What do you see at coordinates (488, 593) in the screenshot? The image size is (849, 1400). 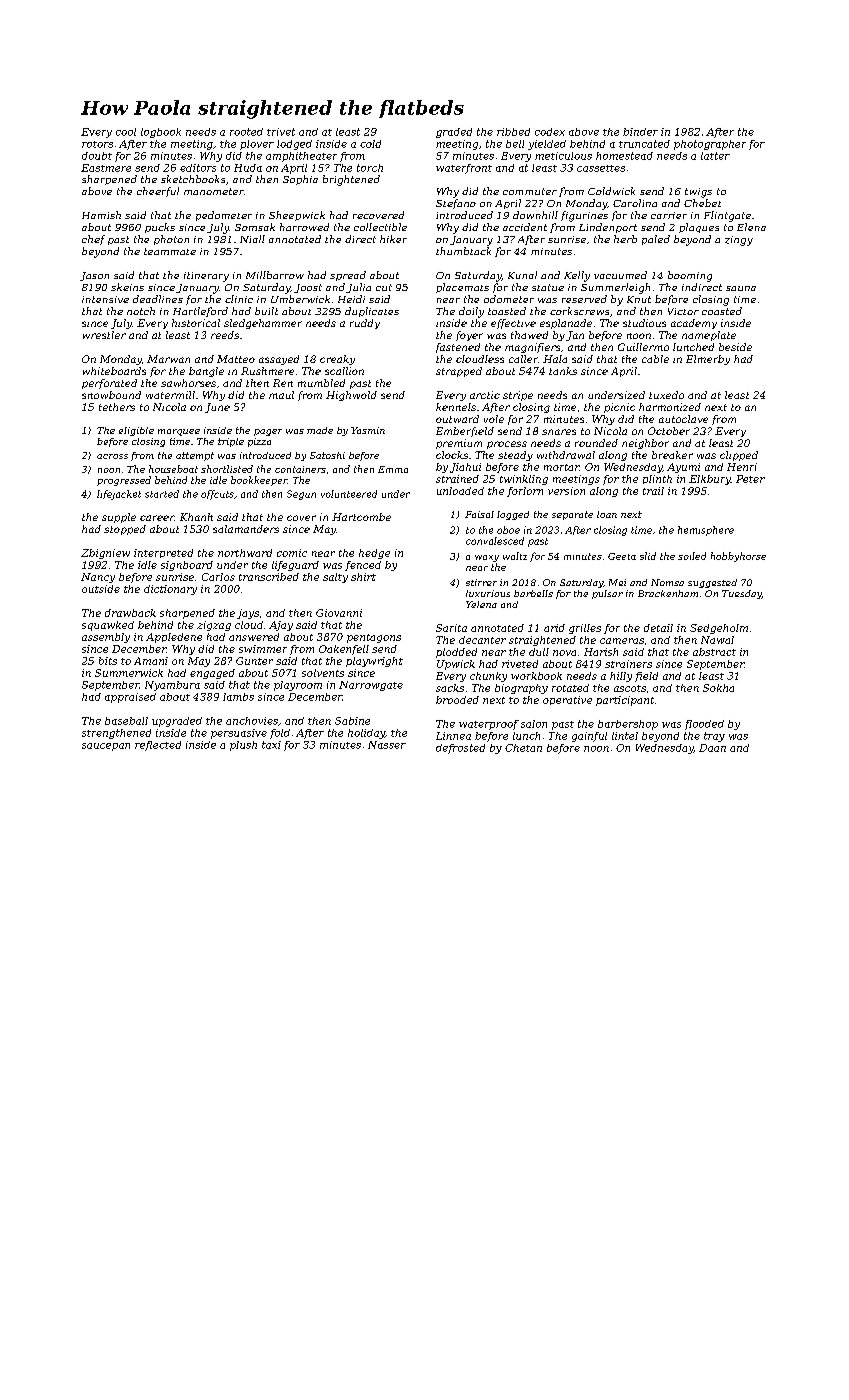 I see `luxurious` at bounding box center [488, 593].
